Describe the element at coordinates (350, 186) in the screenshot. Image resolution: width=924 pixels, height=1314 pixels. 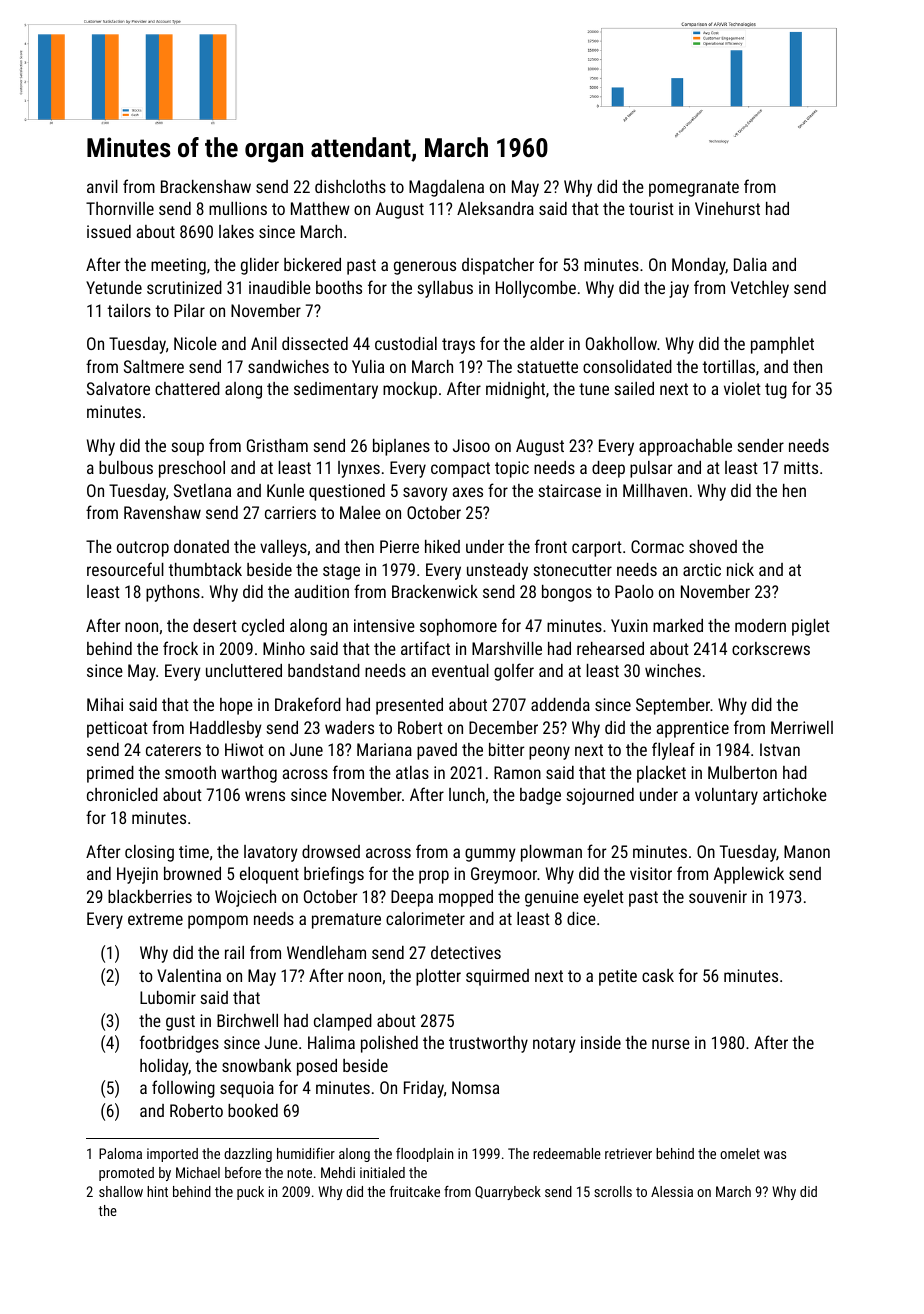
I see `dishcloths` at that location.
